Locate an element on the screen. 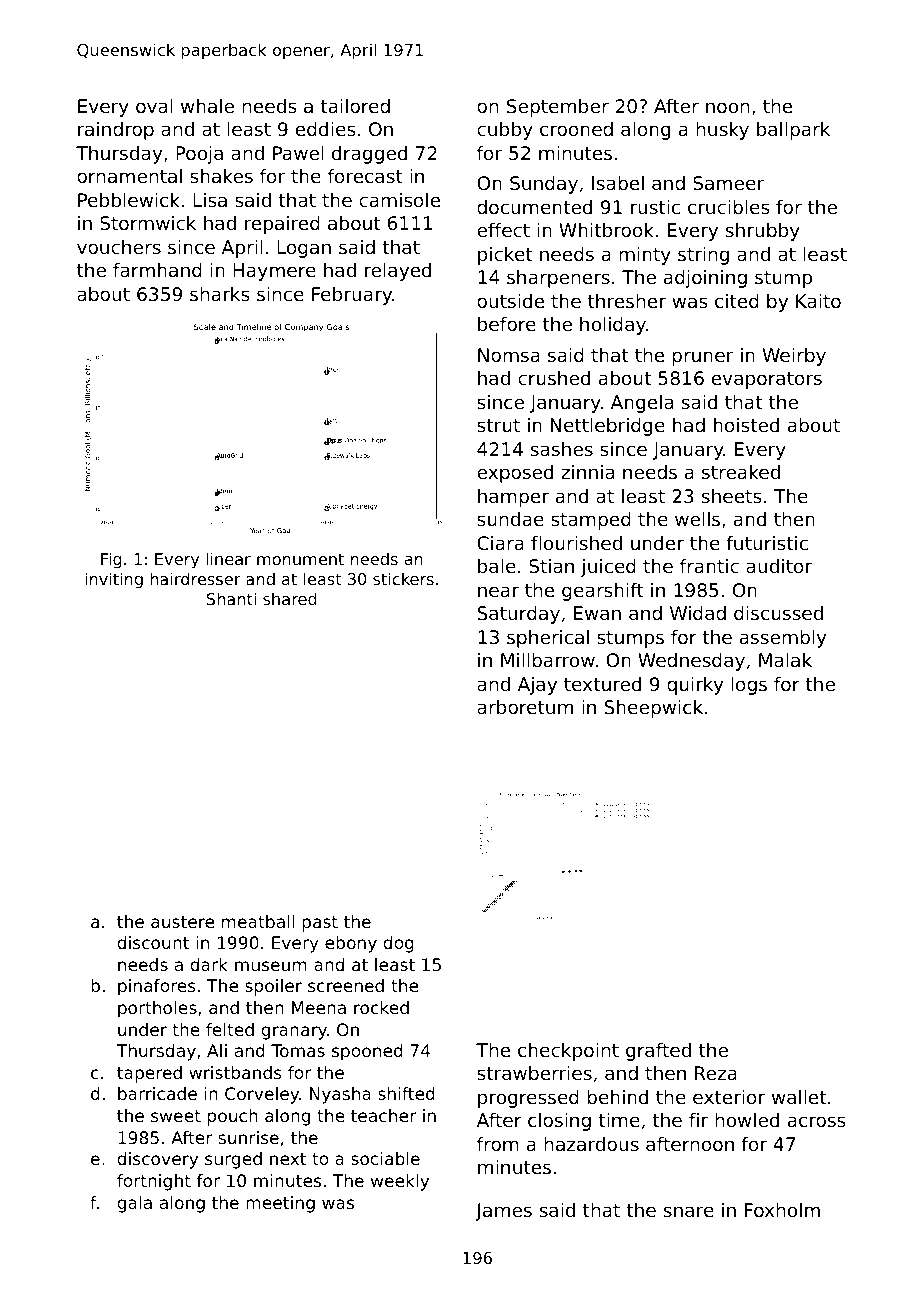 The width and height of the screenshot is (924, 1308). shared is located at coordinates (290, 598).
